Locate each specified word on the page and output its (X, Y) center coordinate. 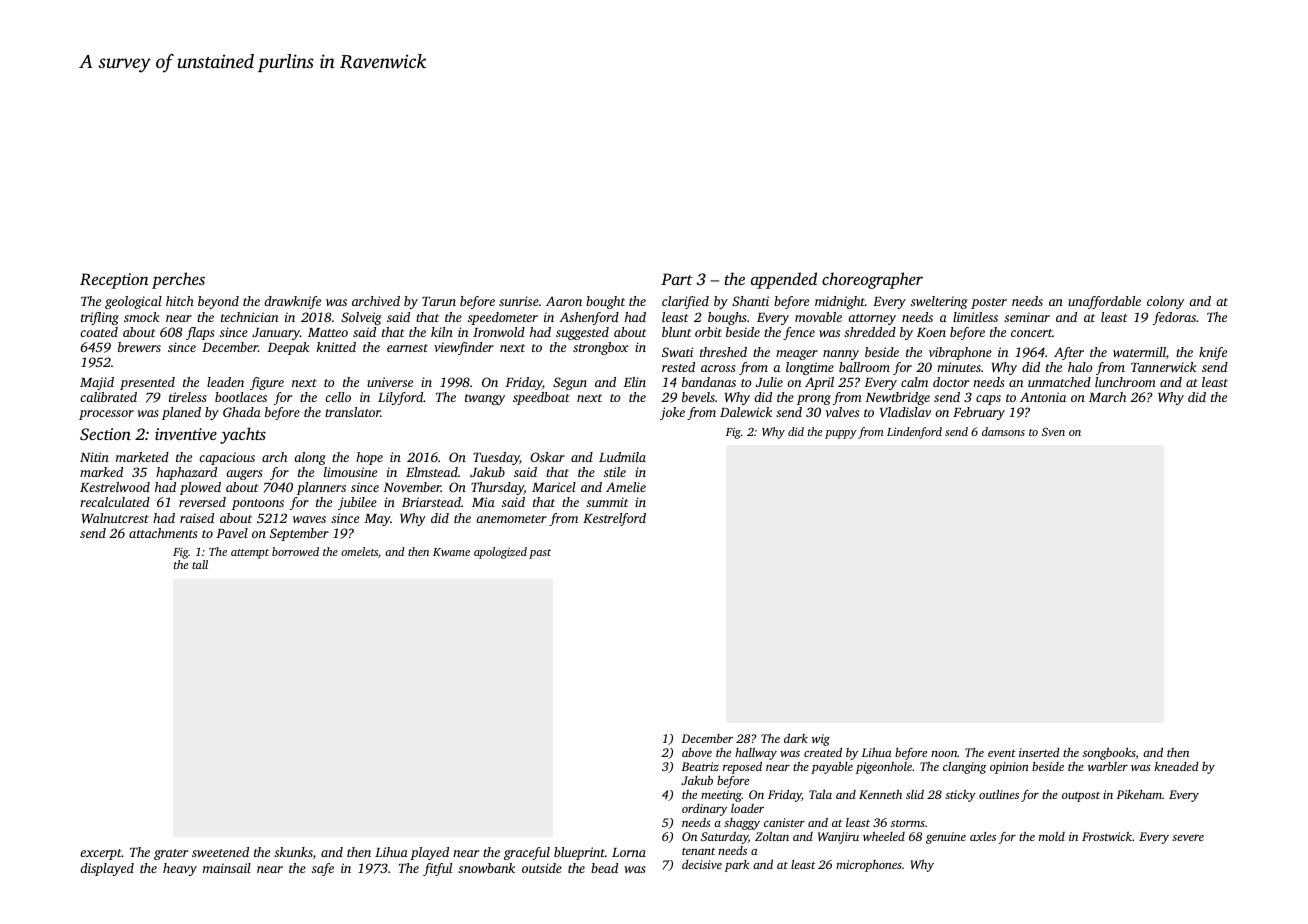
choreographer (872, 280)
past (540, 554)
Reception (114, 281)
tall (200, 564)
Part (677, 279)
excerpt (101, 854)
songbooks (1109, 753)
